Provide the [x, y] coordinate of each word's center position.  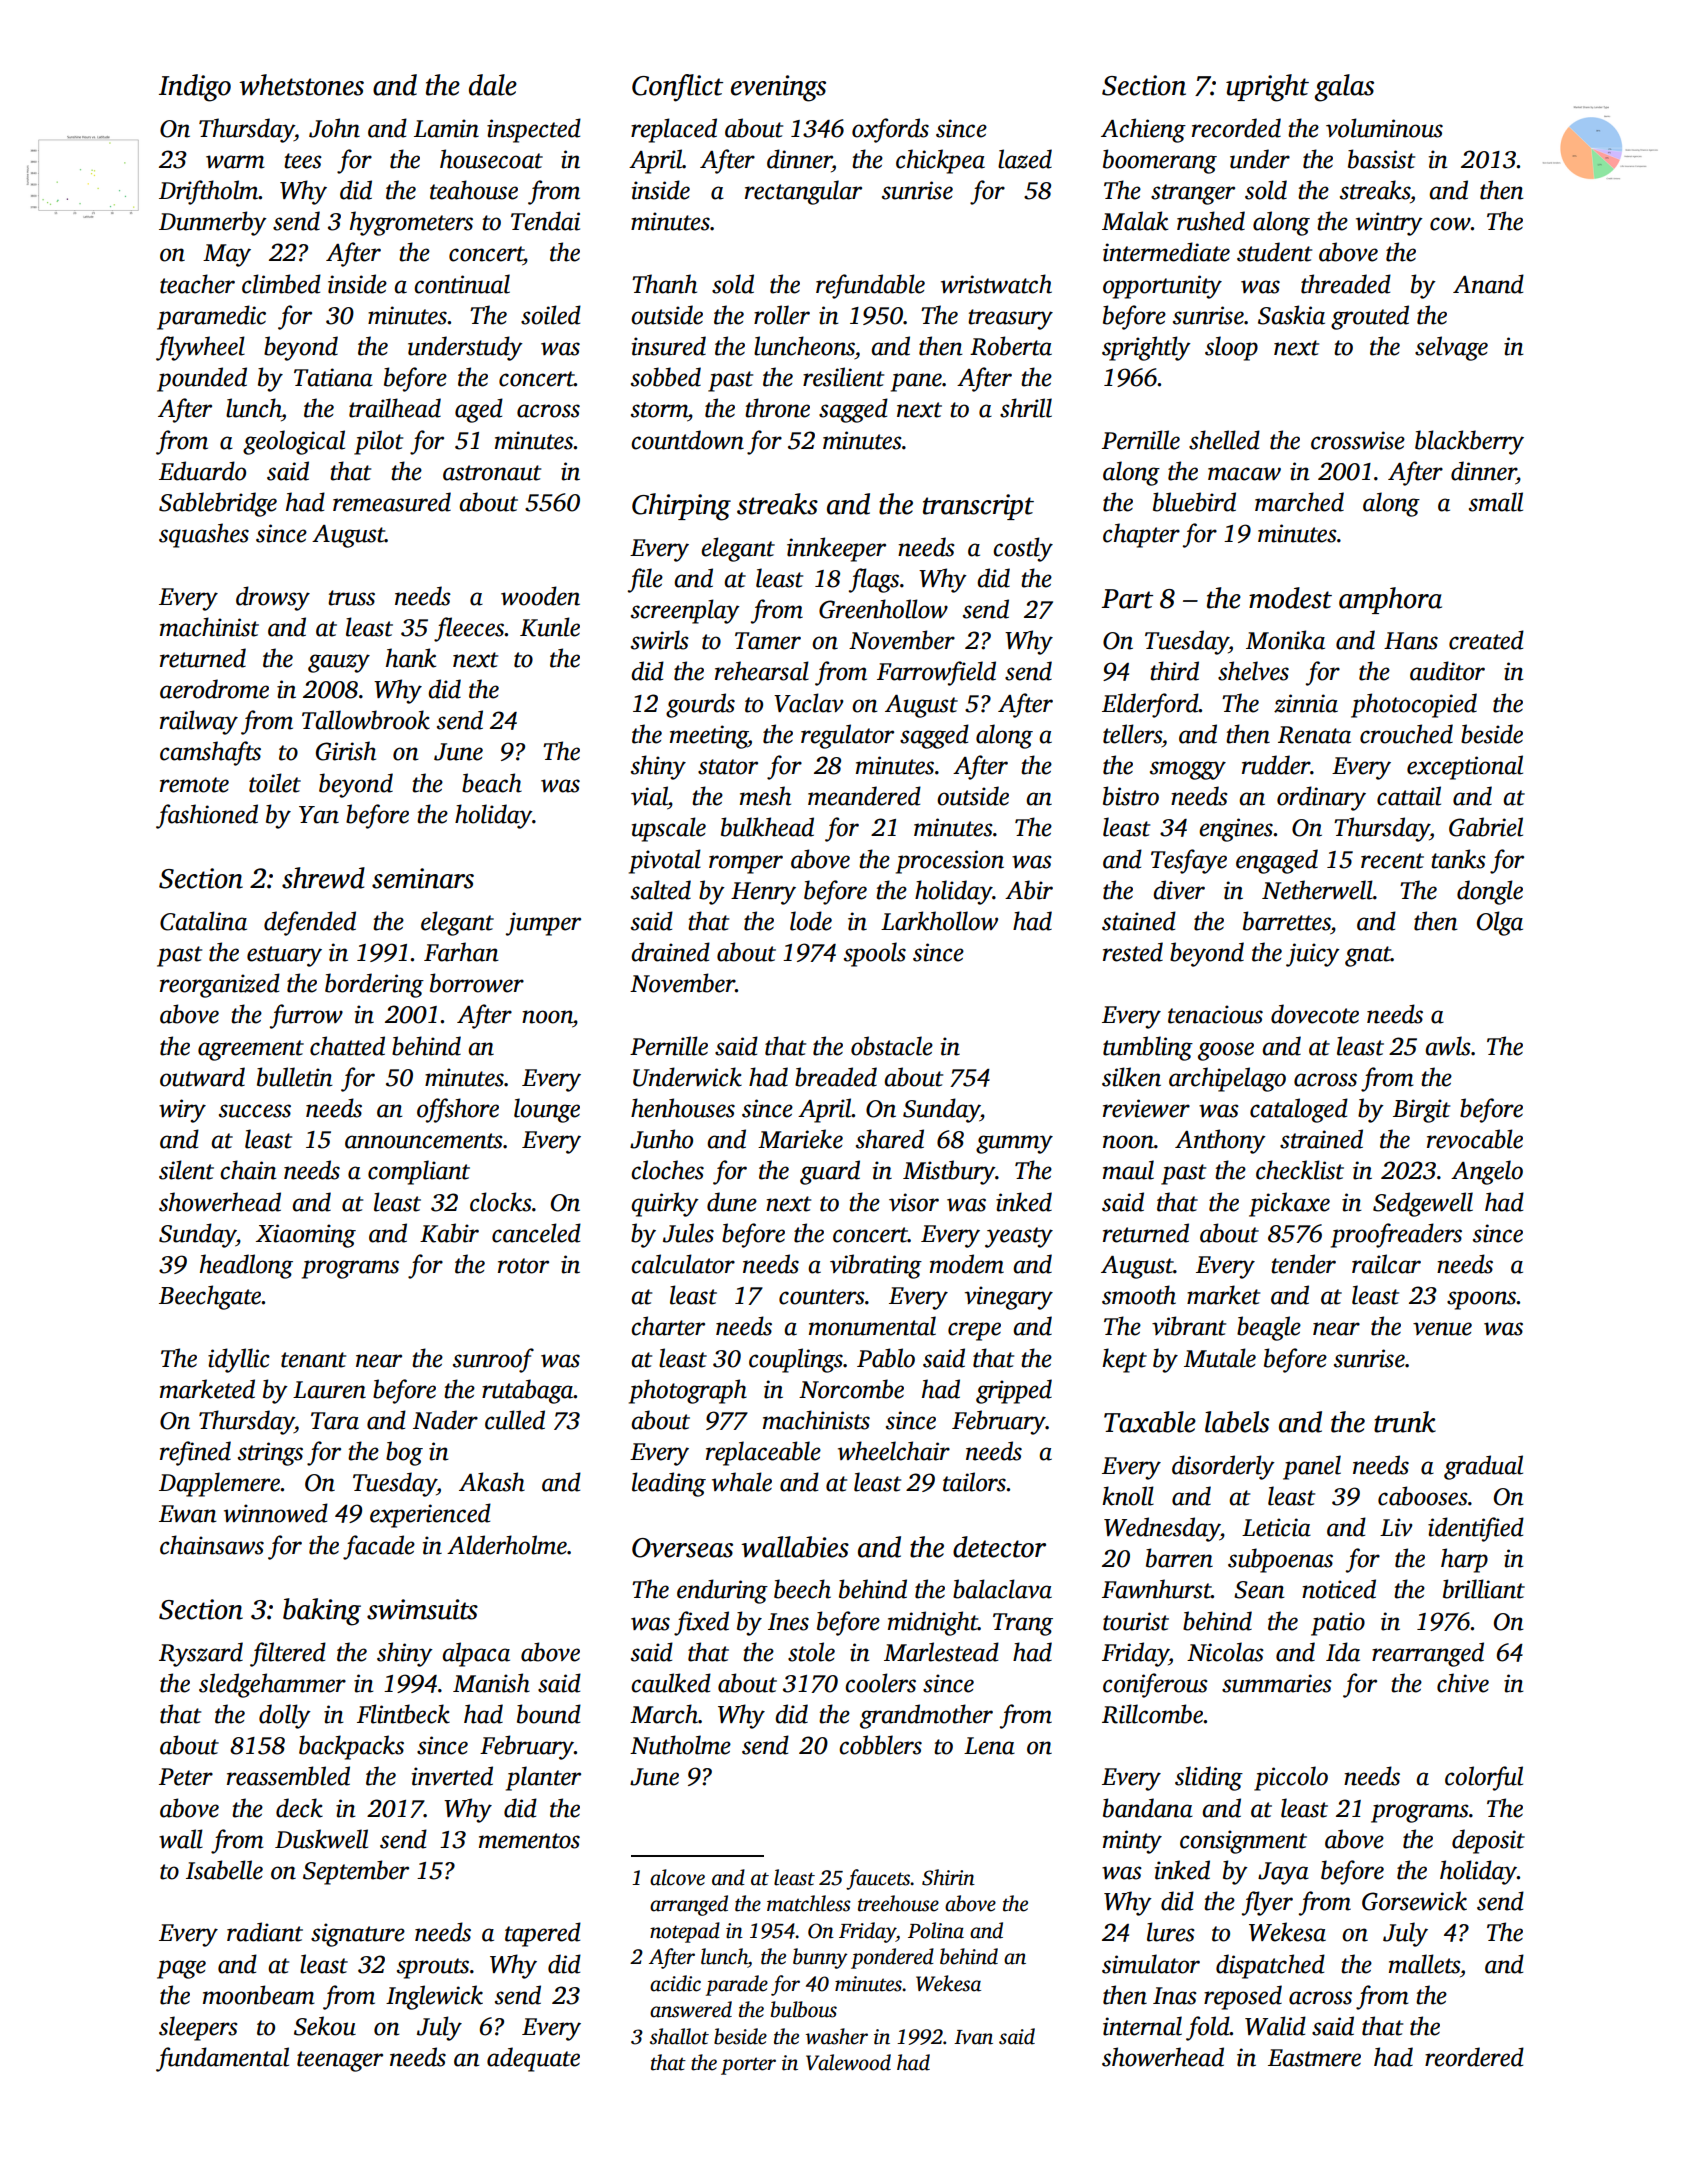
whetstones [301, 85]
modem [967, 1264]
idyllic [239, 1360]
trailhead [395, 408]
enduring [722, 1591]
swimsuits [422, 1609]
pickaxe [1289, 1204]
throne [777, 408]
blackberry [1469, 442]
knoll [1128, 1496]
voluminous [1384, 128]
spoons [1482, 1300]
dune [732, 1202]
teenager [340, 2061]
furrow [306, 1016]
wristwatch [996, 284]
